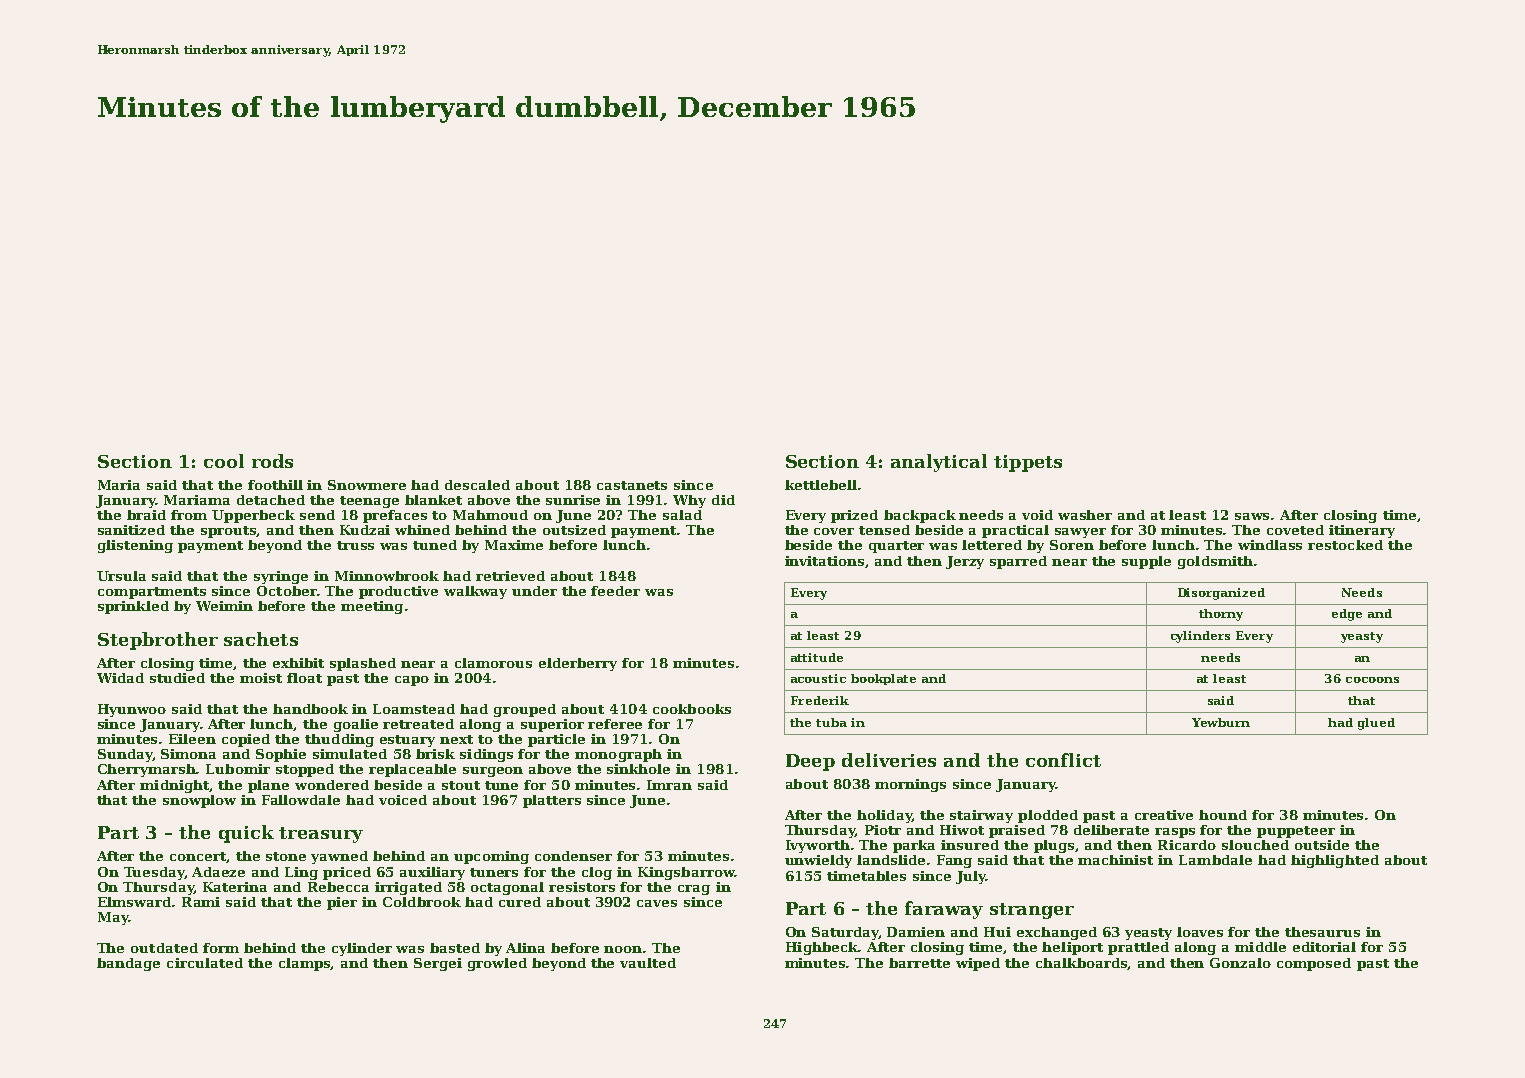 The image size is (1525, 1078). Describe the element at coordinates (192, 739) in the image. I see `Eileen` at that location.
